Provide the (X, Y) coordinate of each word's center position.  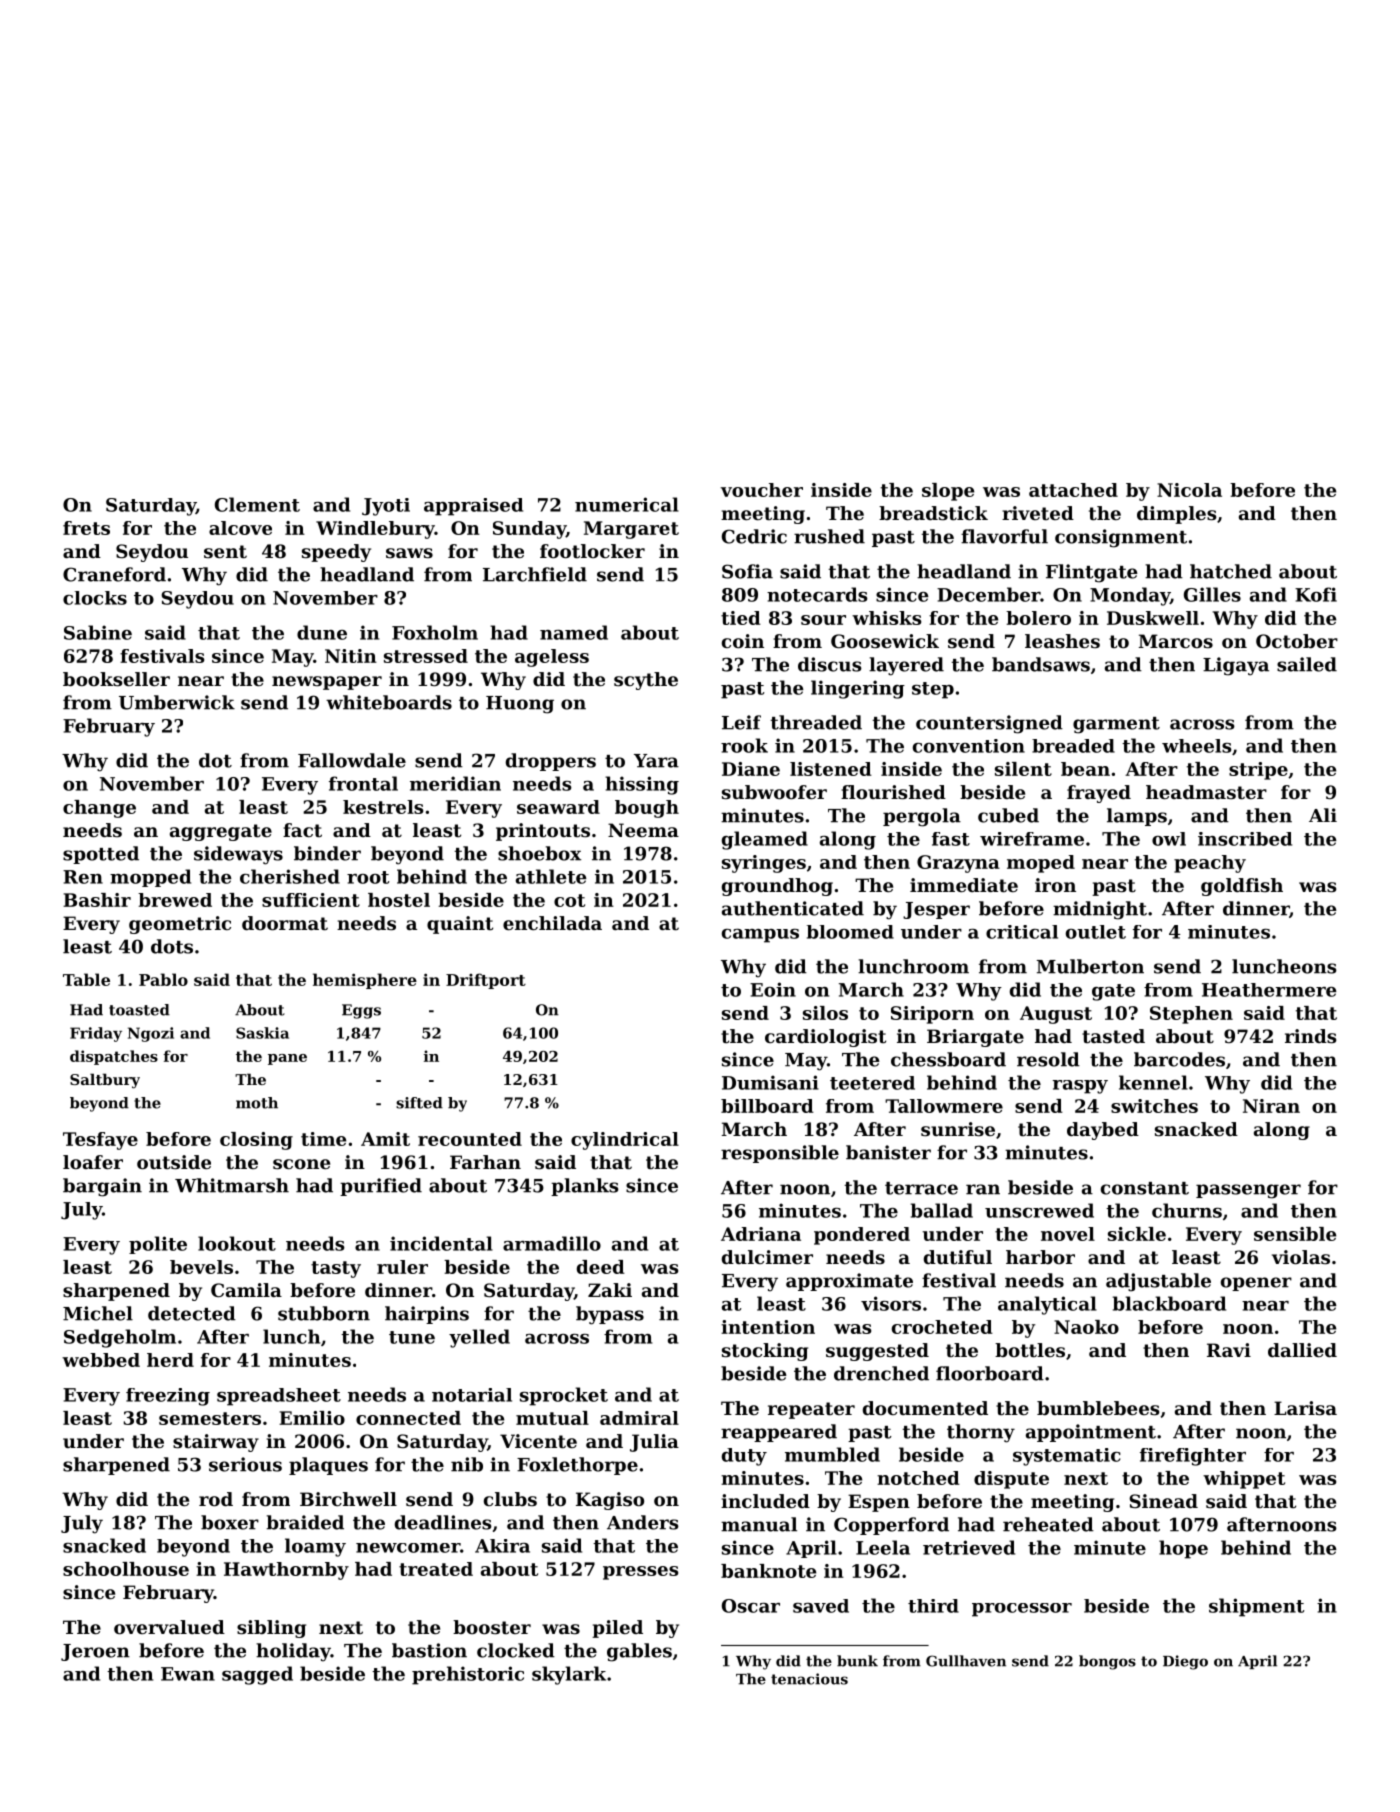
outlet (1096, 932)
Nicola (1189, 490)
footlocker (592, 551)
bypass (610, 1315)
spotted (101, 855)
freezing (168, 1397)
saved (821, 1606)
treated (436, 1569)
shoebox (539, 853)
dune (322, 632)
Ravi (1229, 1350)
